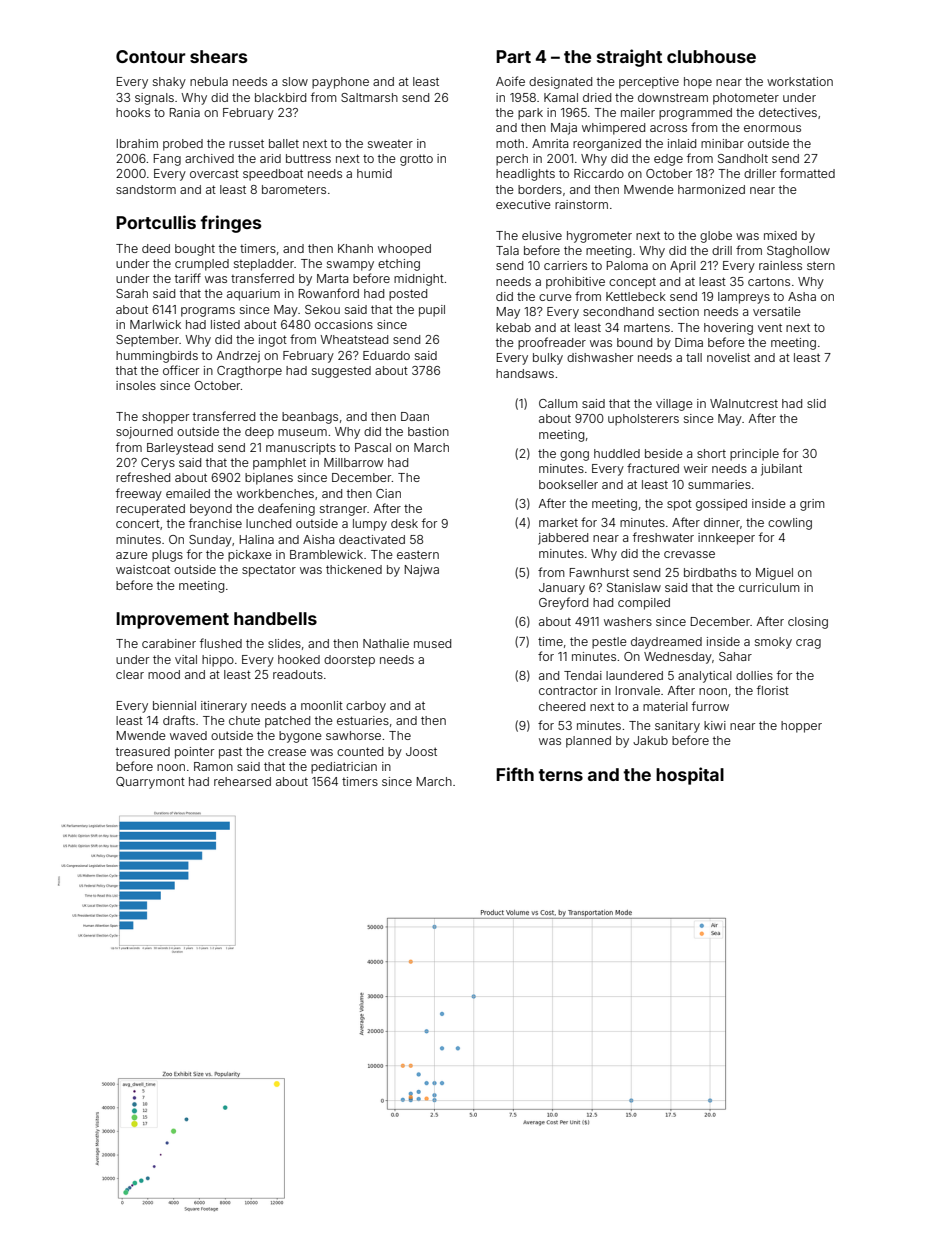 The width and height of the image is (952, 1233). I want to click on Part, so click(513, 56).
